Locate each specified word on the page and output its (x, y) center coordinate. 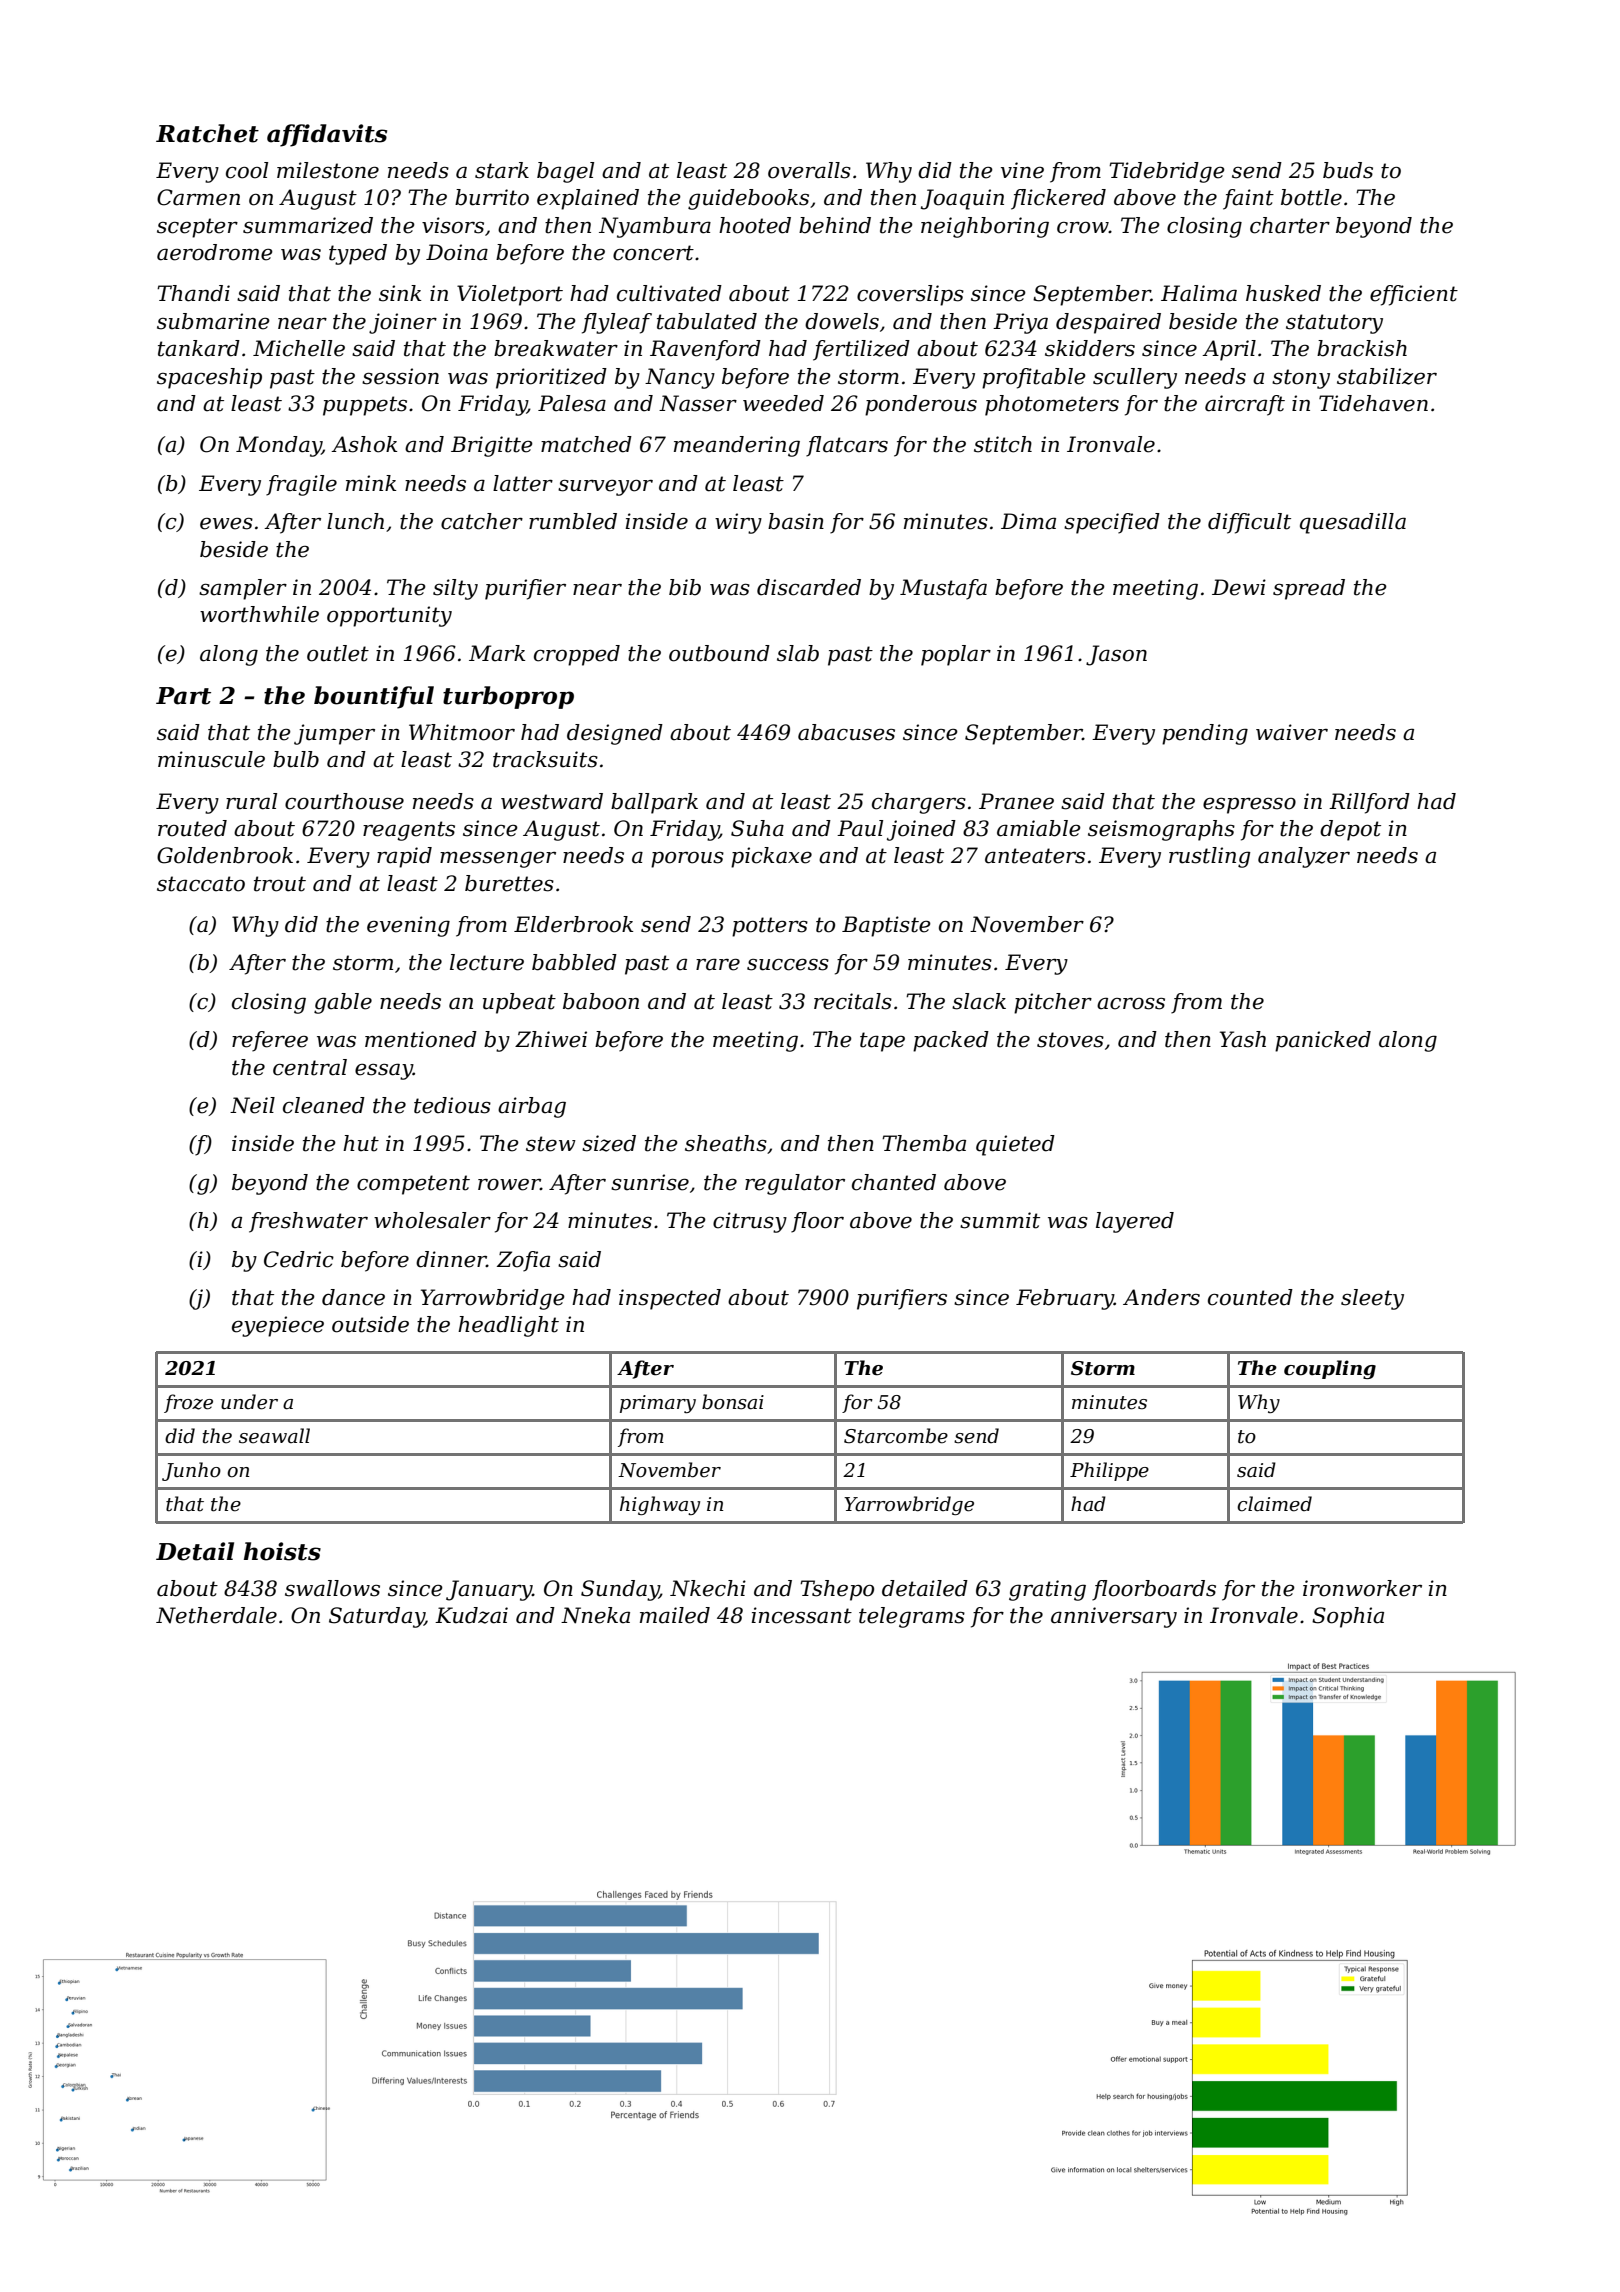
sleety (1372, 1299)
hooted (755, 225)
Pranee (1016, 801)
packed (951, 1041)
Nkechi (708, 1588)
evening (408, 926)
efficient (1414, 295)
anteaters (1035, 856)
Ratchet (207, 133)
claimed (1274, 1504)
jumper (334, 734)
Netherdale (216, 1615)
